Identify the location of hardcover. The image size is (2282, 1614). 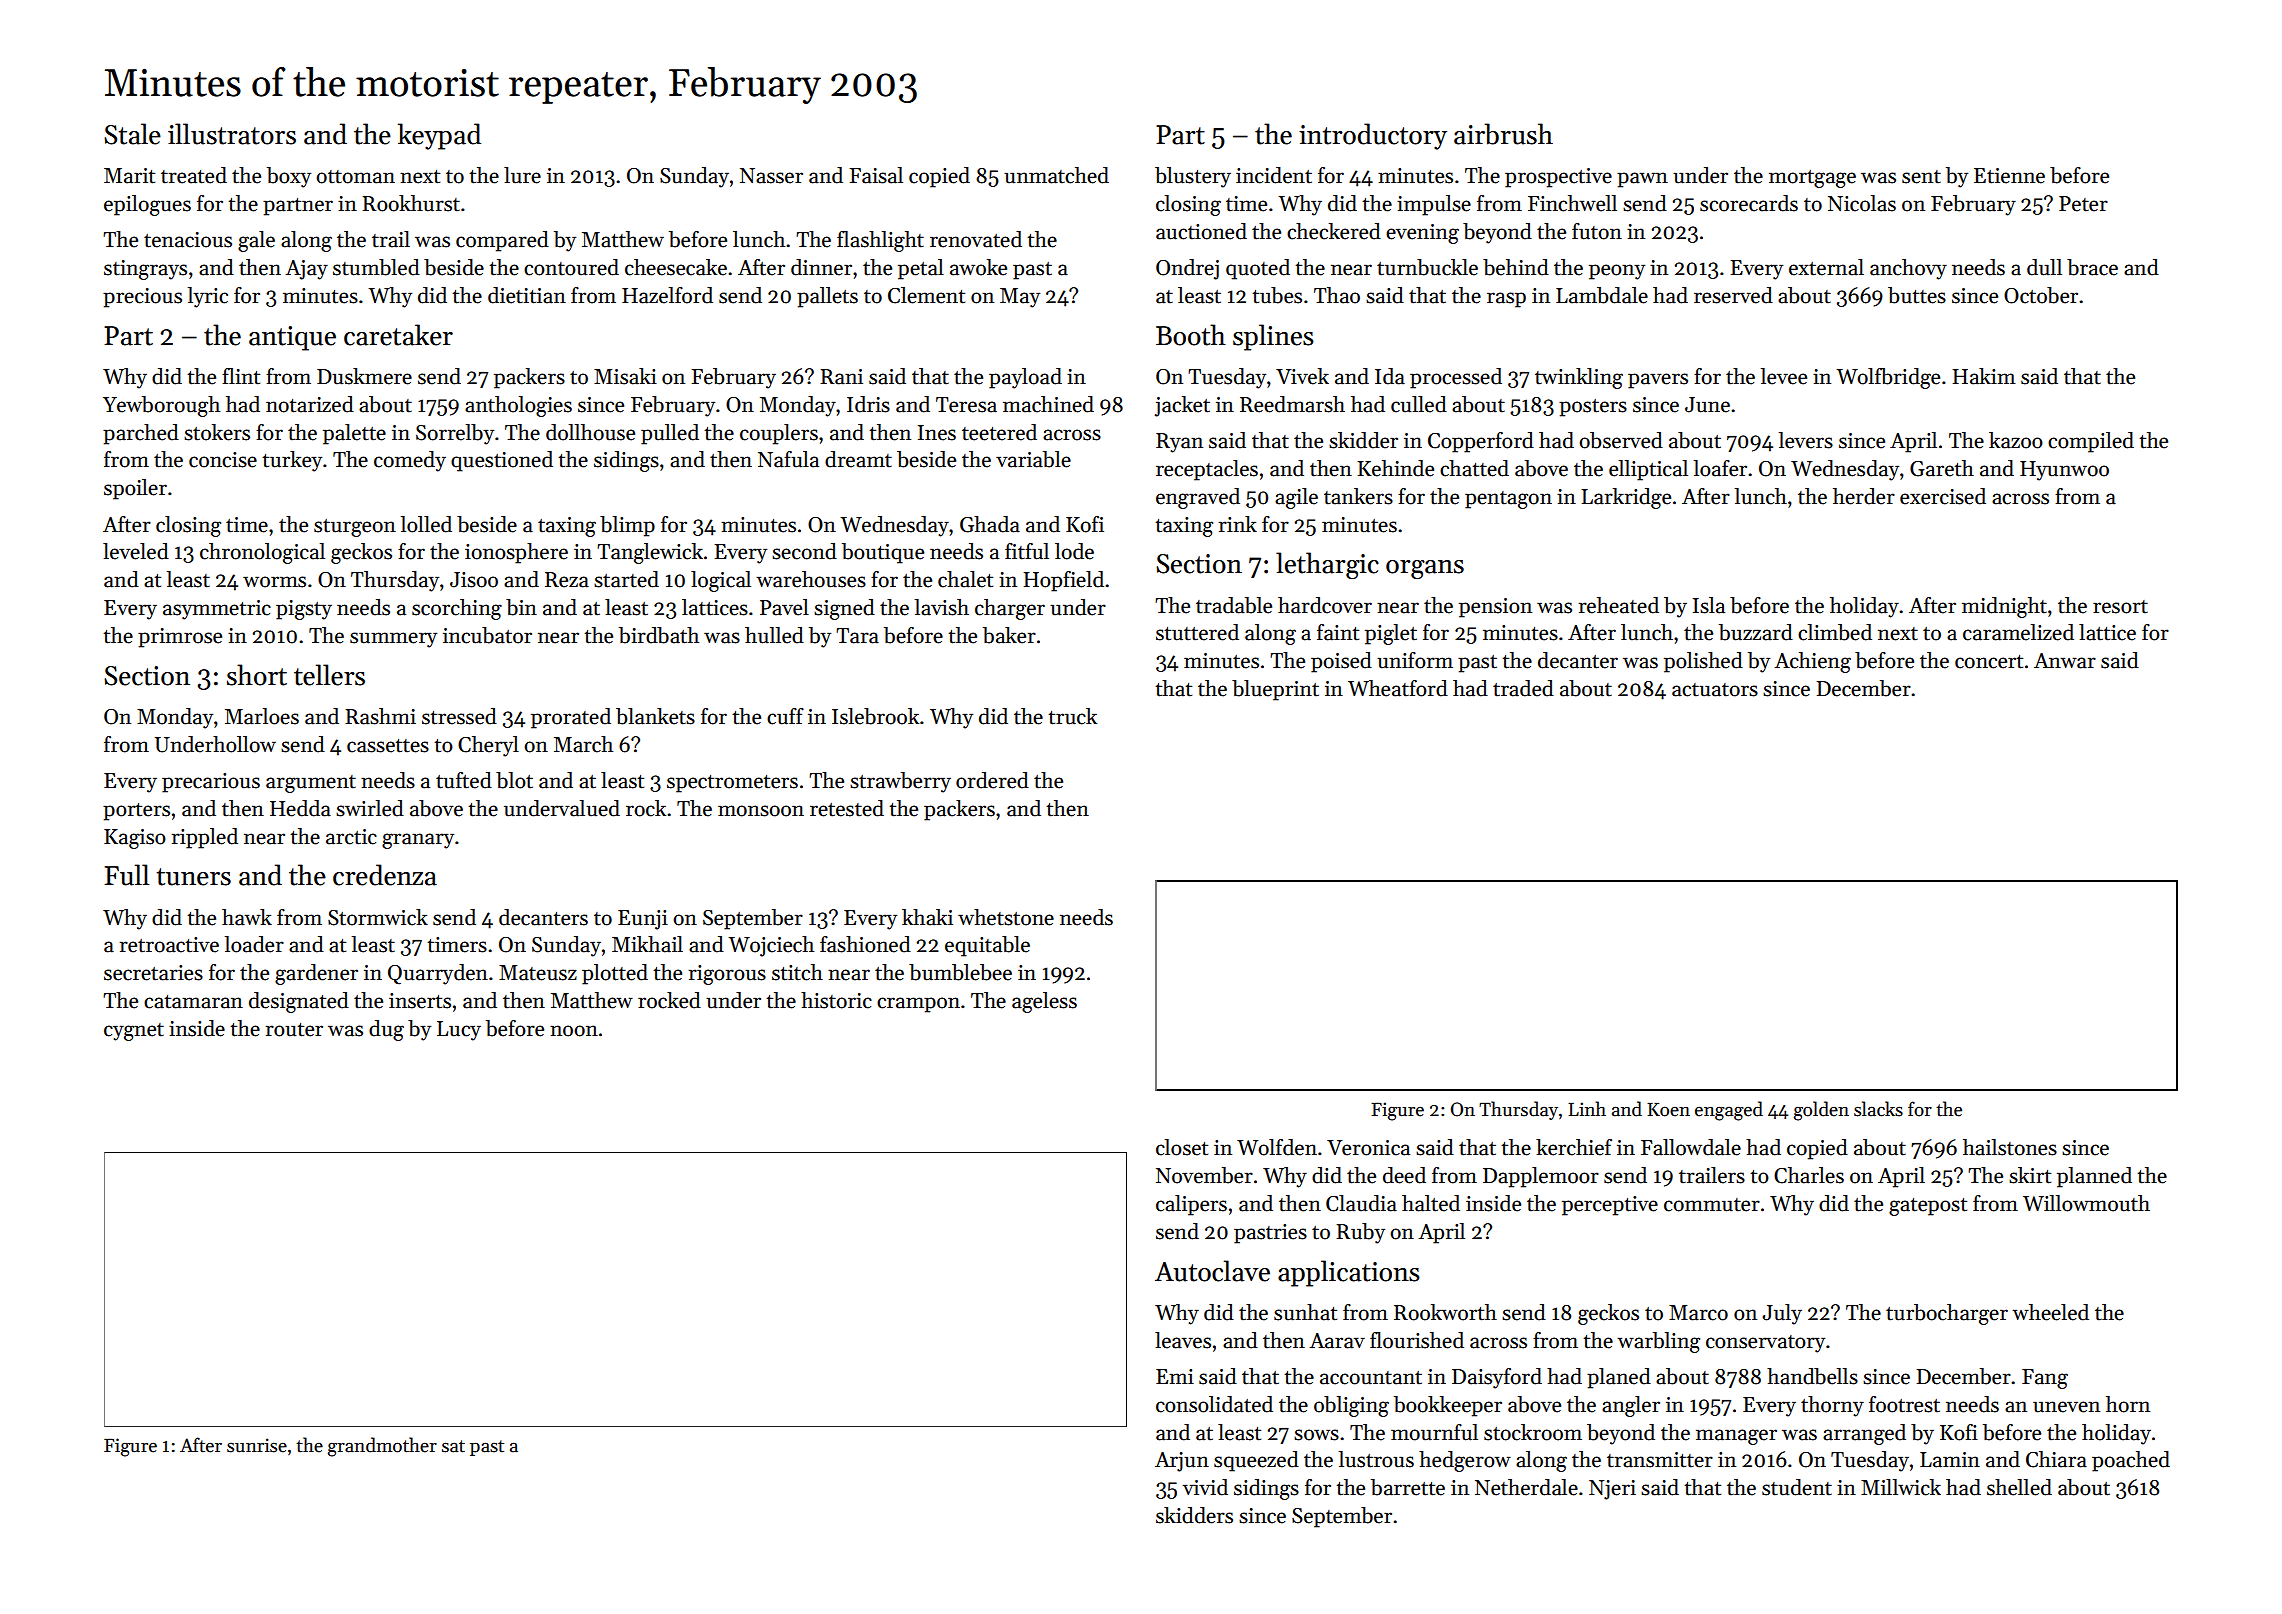
(1325, 605).
